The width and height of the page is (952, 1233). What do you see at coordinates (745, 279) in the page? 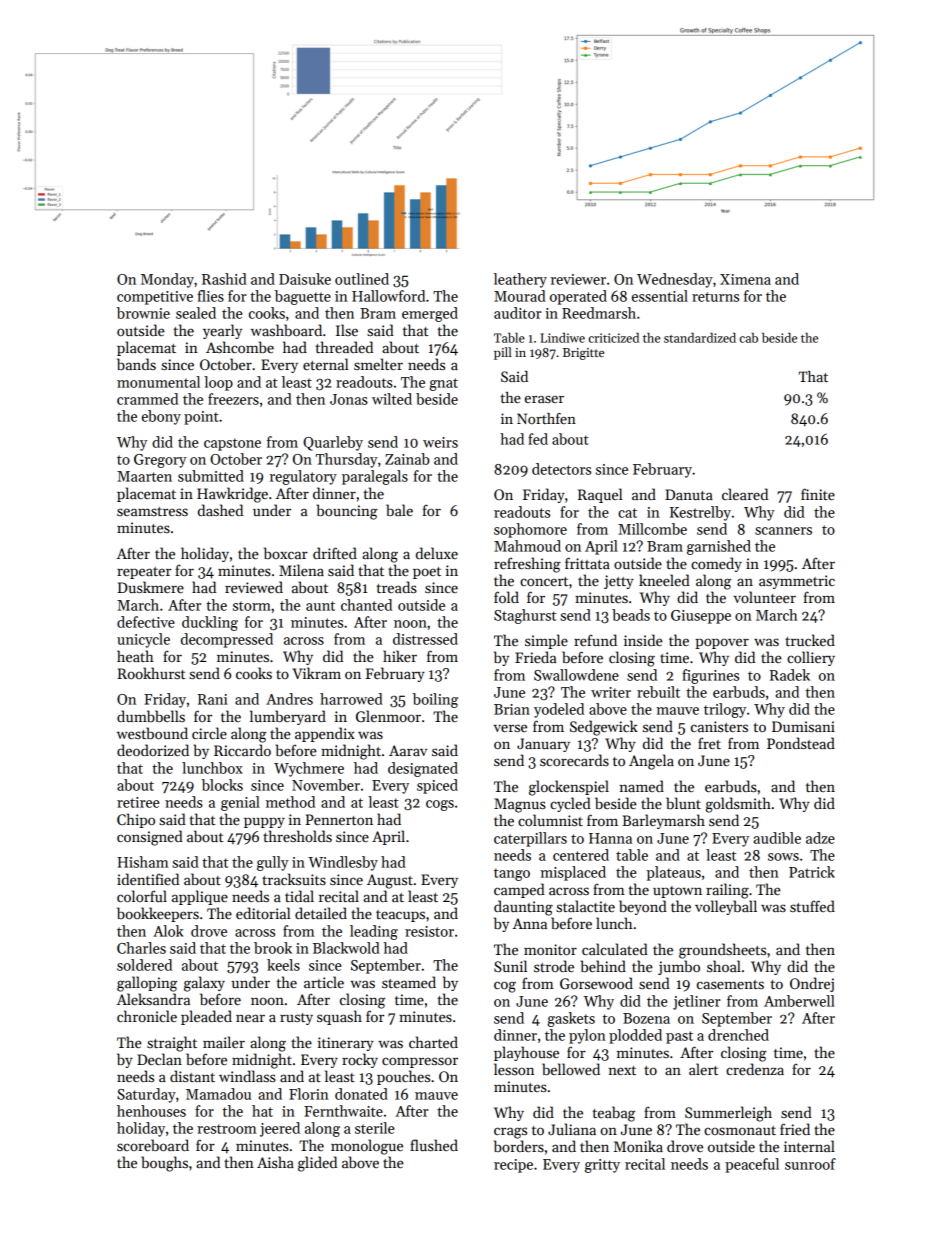
I see `Ximena` at bounding box center [745, 279].
